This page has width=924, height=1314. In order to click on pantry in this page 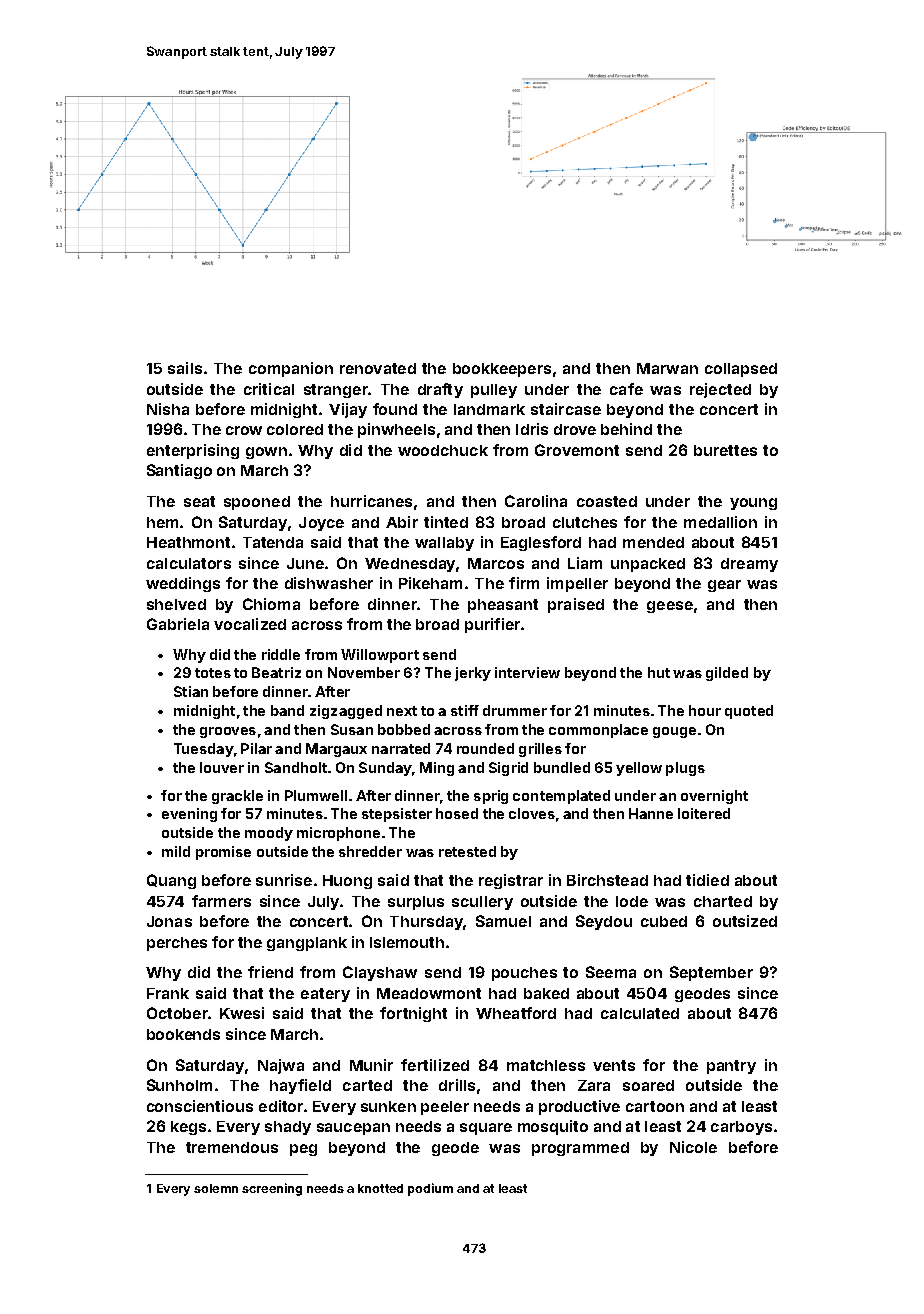, I will do `click(731, 1067)`.
